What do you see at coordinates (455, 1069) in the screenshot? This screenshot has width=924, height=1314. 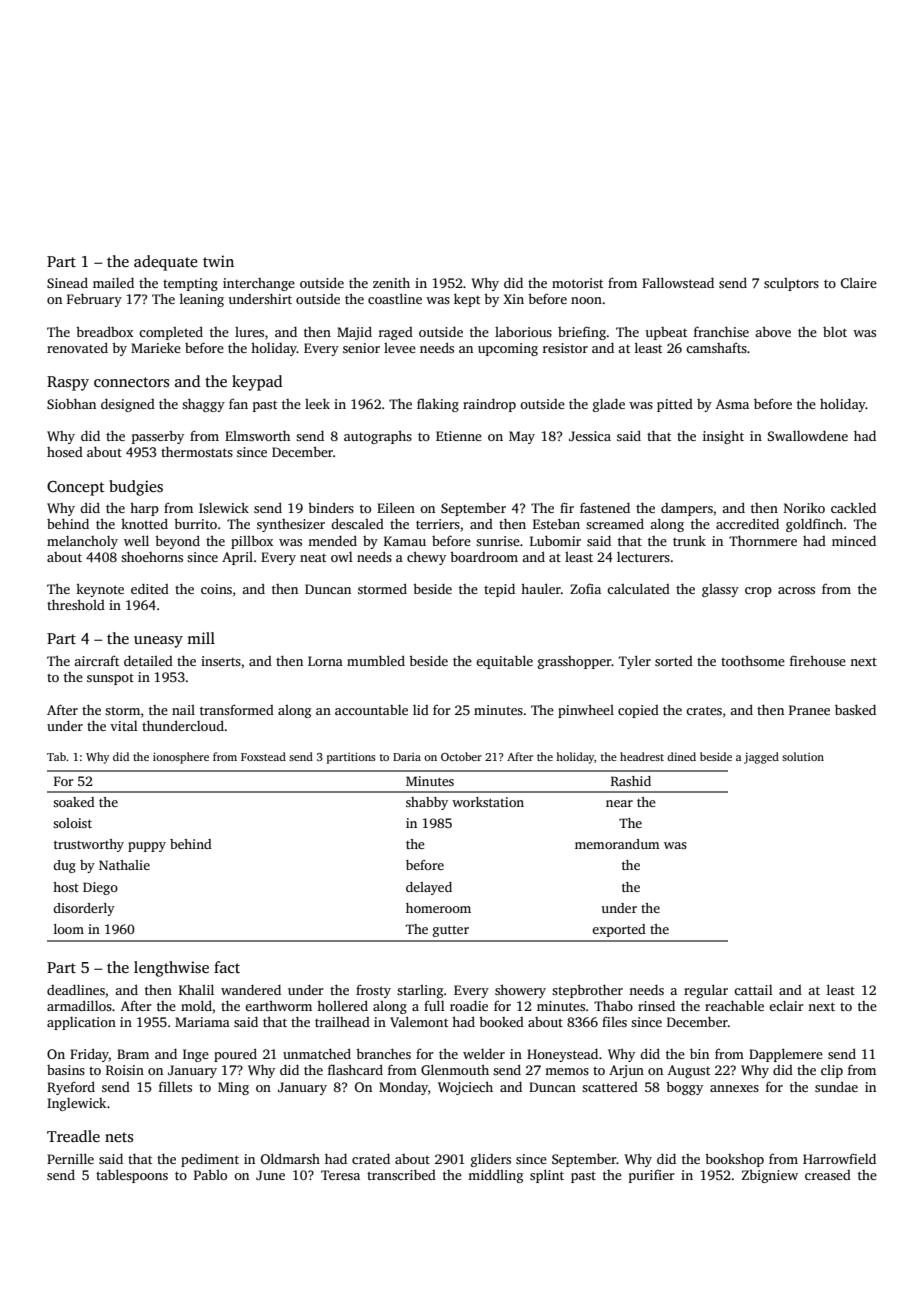 I see `Glenmouth` at bounding box center [455, 1069].
